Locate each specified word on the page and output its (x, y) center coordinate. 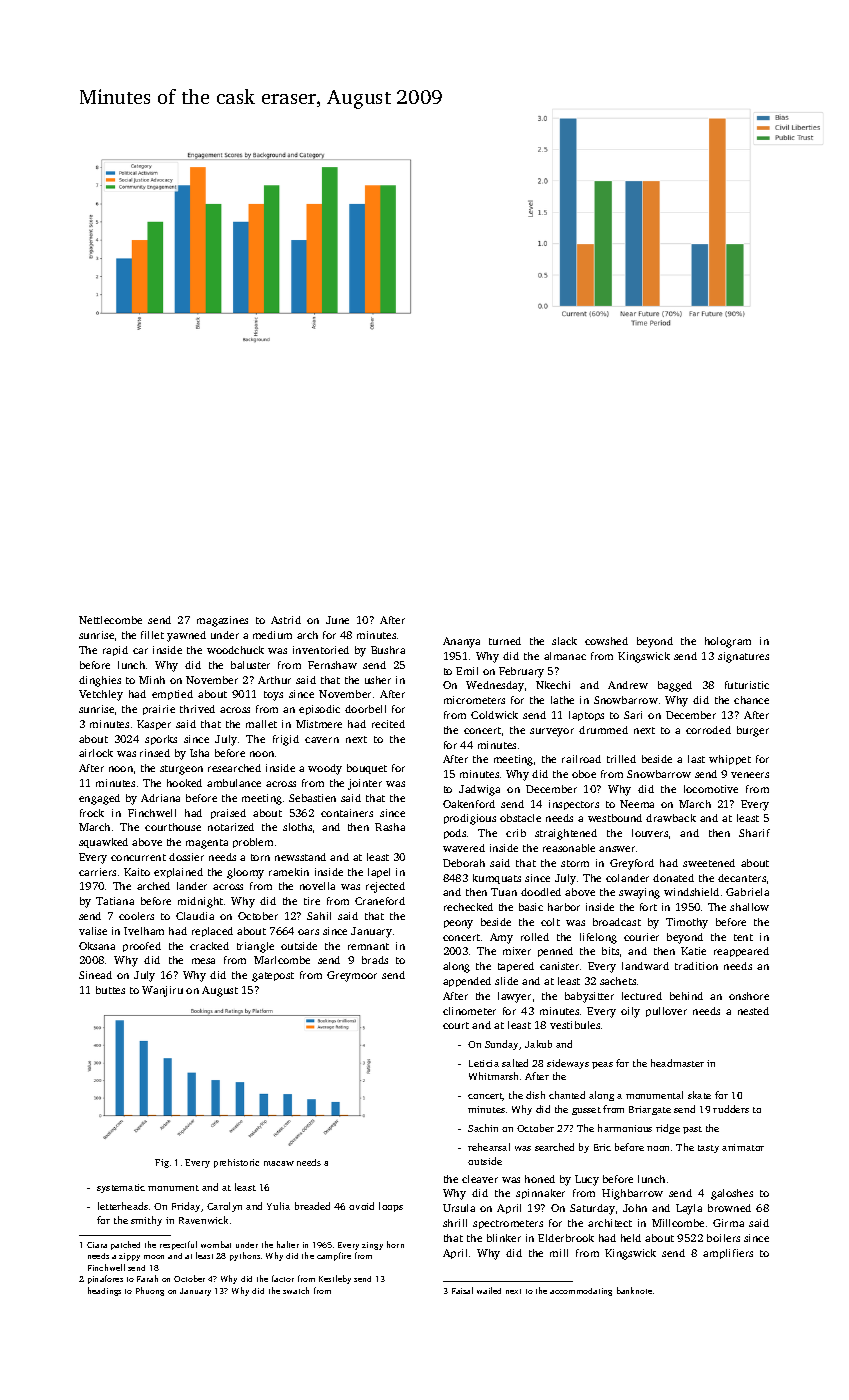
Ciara (97, 1245)
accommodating (581, 1292)
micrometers (474, 700)
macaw (279, 1163)
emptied (172, 695)
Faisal (462, 1290)
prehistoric (236, 1163)
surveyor (552, 732)
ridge (668, 1129)
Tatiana (115, 901)
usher (378, 680)
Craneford (380, 901)
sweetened (709, 863)
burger (753, 731)
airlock (96, 753)
